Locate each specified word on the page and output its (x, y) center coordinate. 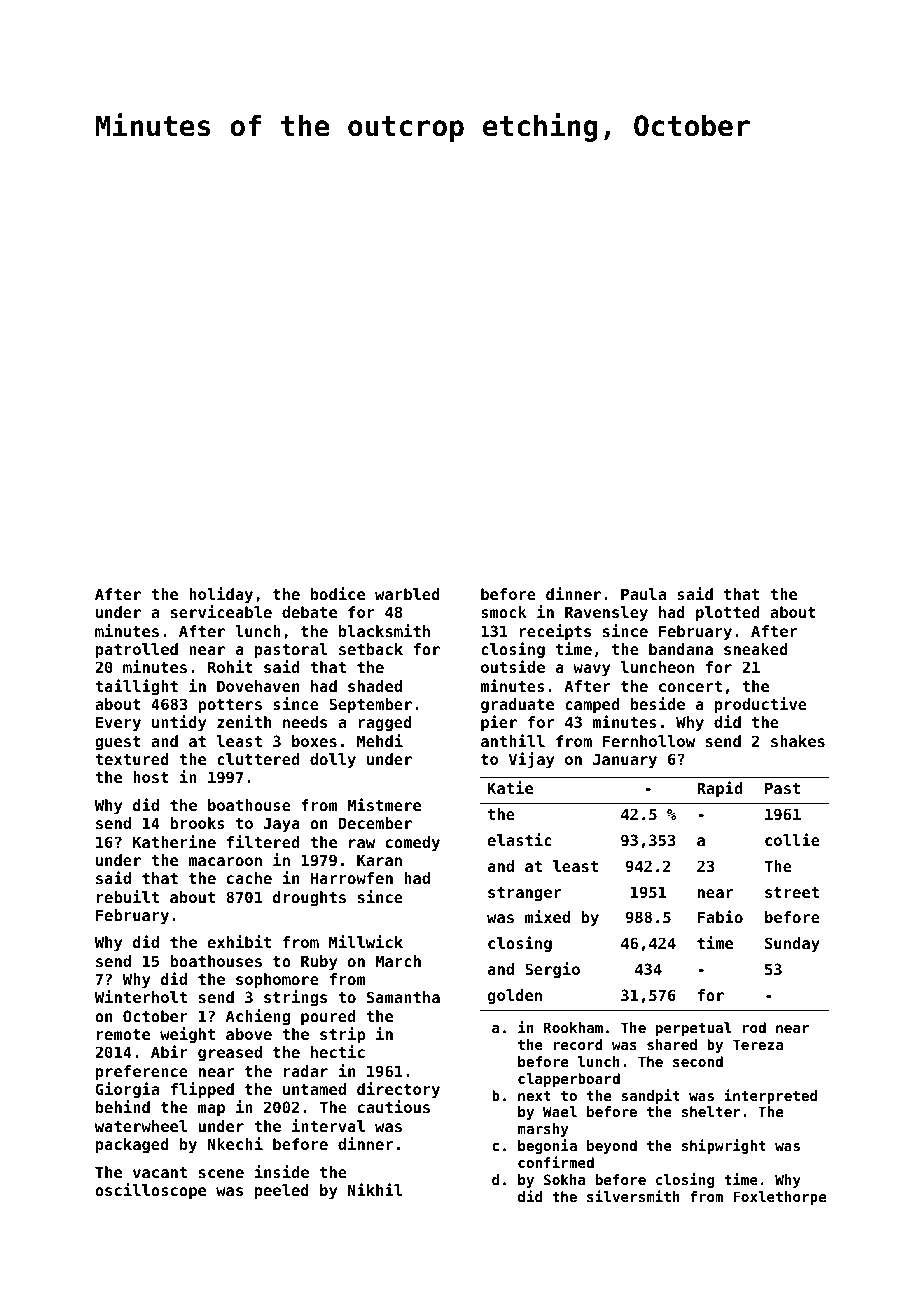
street (792, 892)
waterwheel (141, 1126)
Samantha (403, 997)
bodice (338, 593)
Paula (643, 594)
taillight (136, 687)
